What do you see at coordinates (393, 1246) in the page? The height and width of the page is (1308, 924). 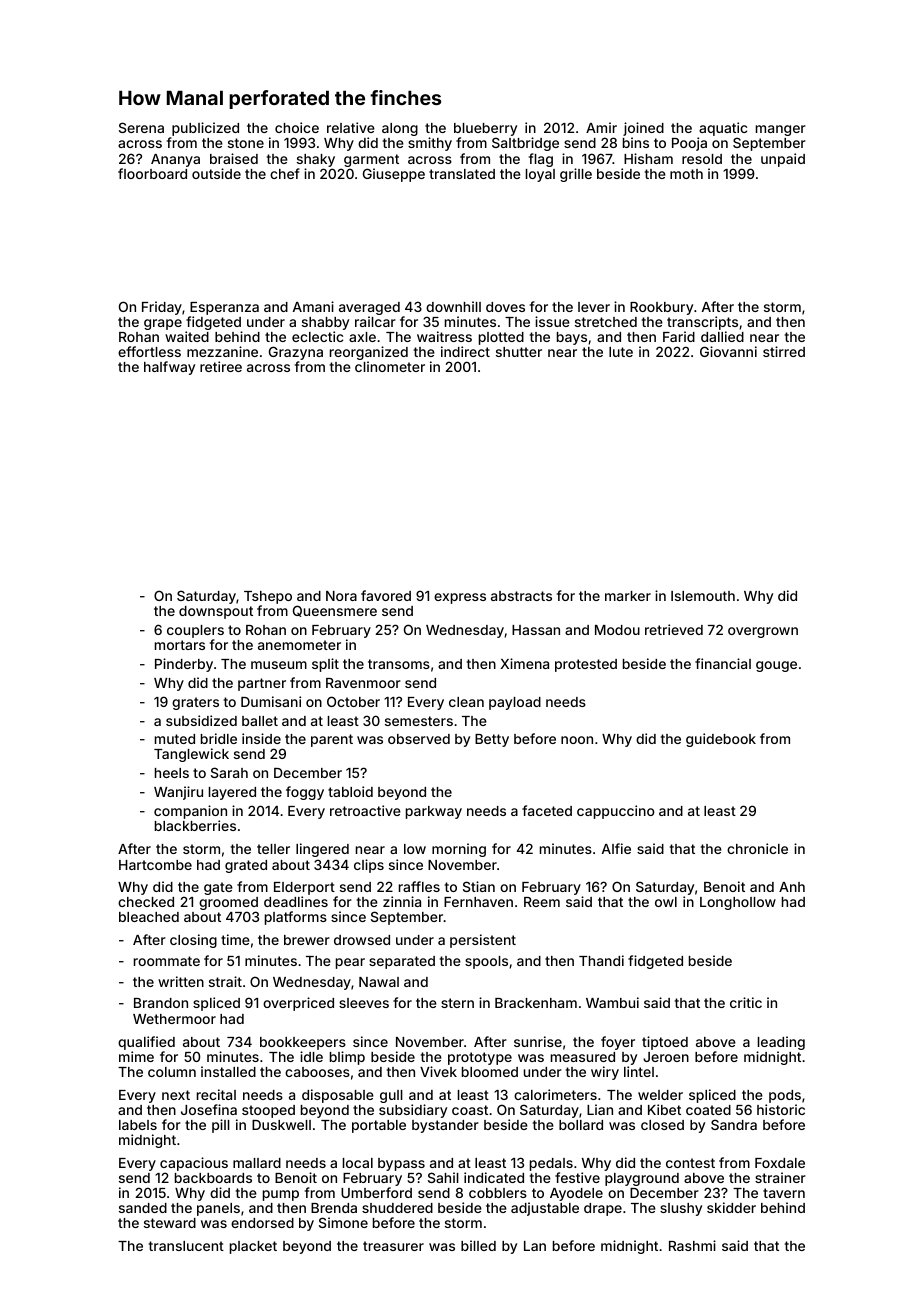 I see `treasurer` at bounding box center [393, 1246].
